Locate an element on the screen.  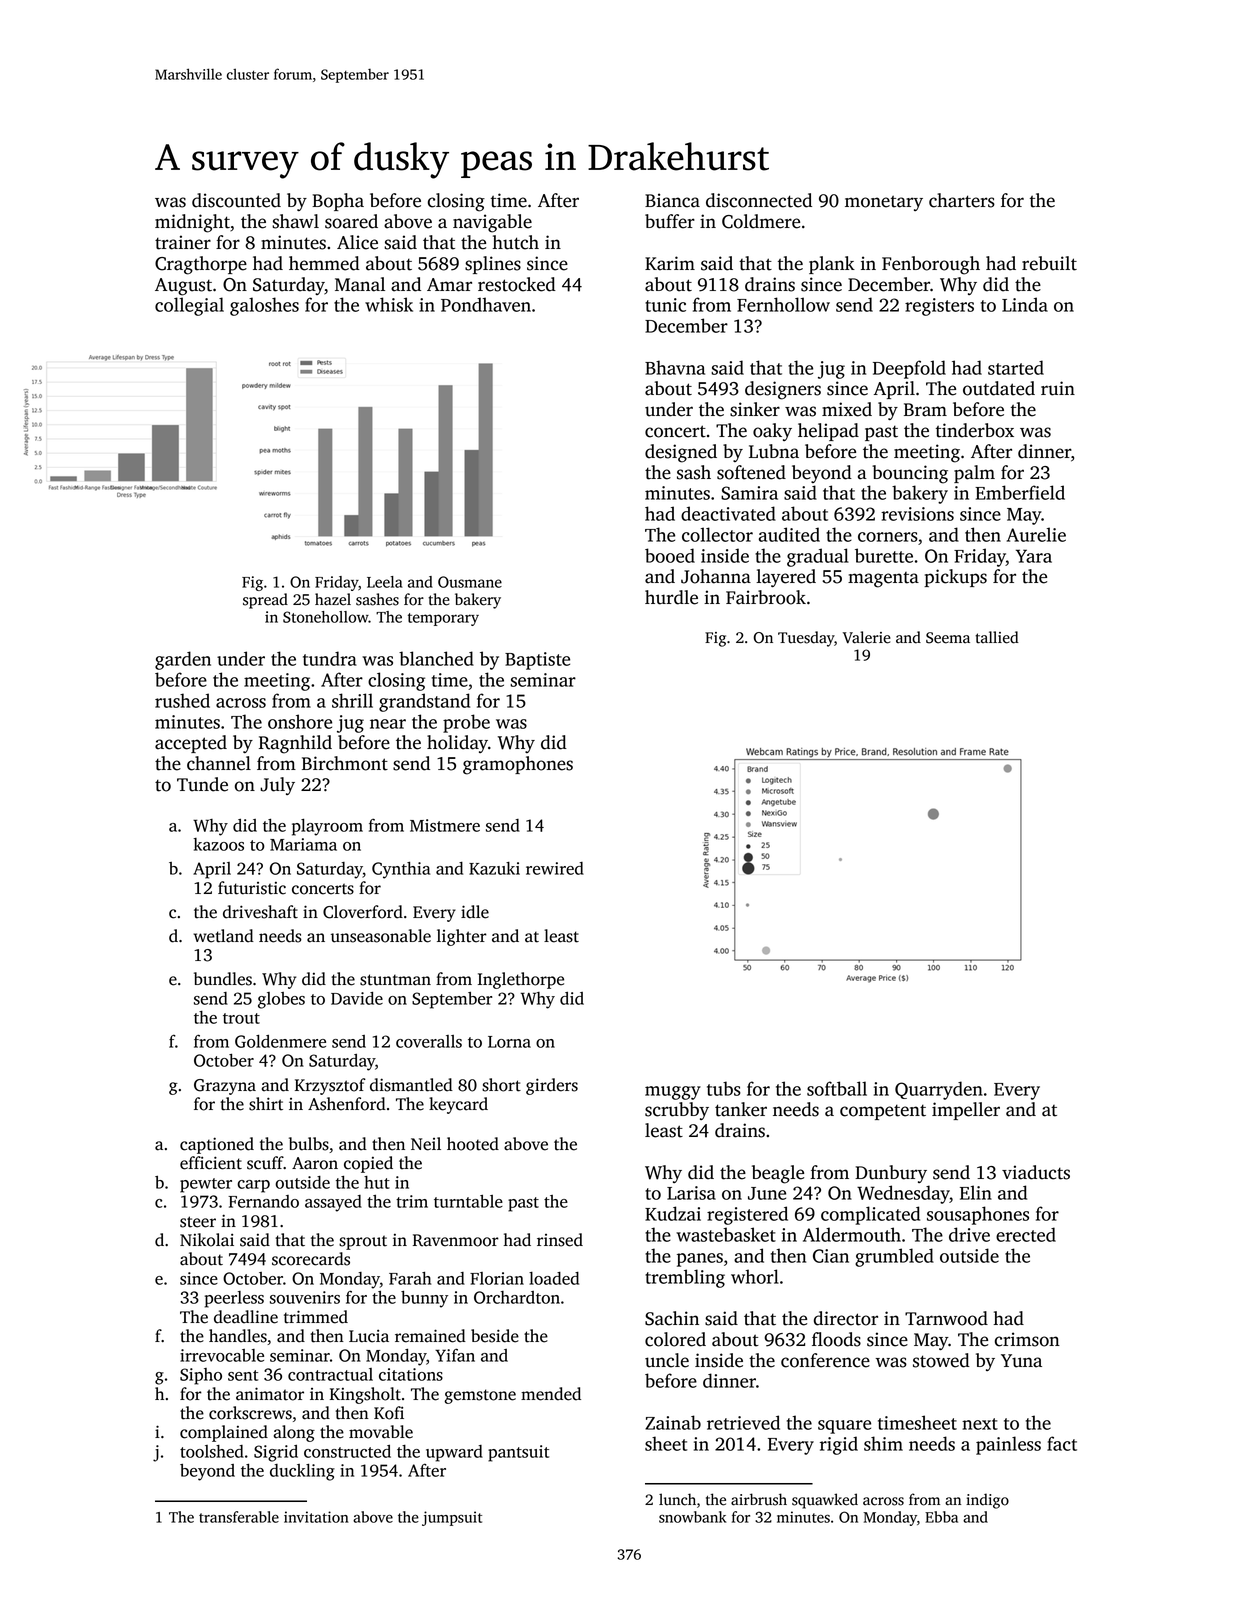
shawl is located at coordinates (295, 221).
